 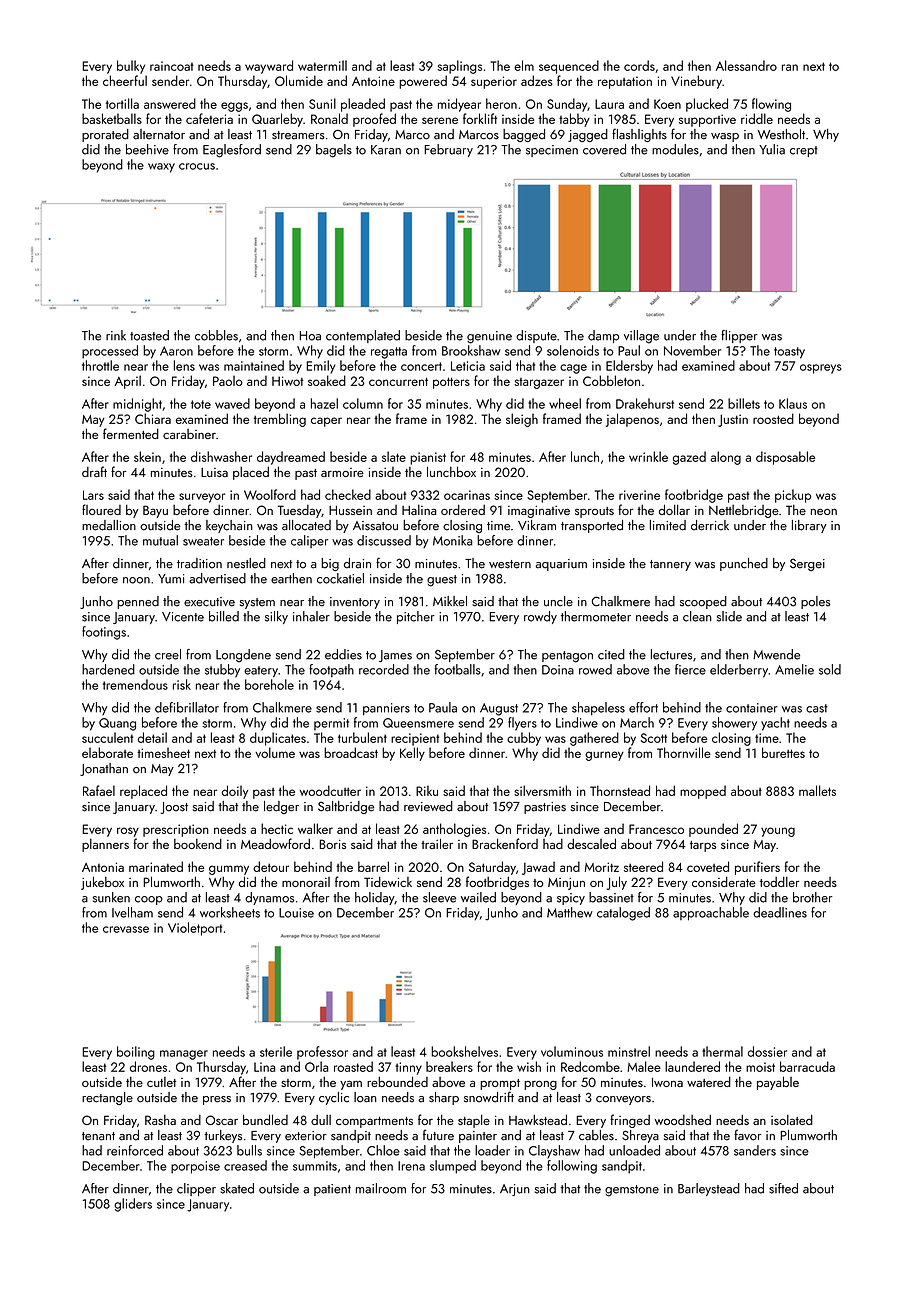 What do you see at coordinates (184, 1055) in the image?
I see `manager` at bounding box center [184, 1055].
